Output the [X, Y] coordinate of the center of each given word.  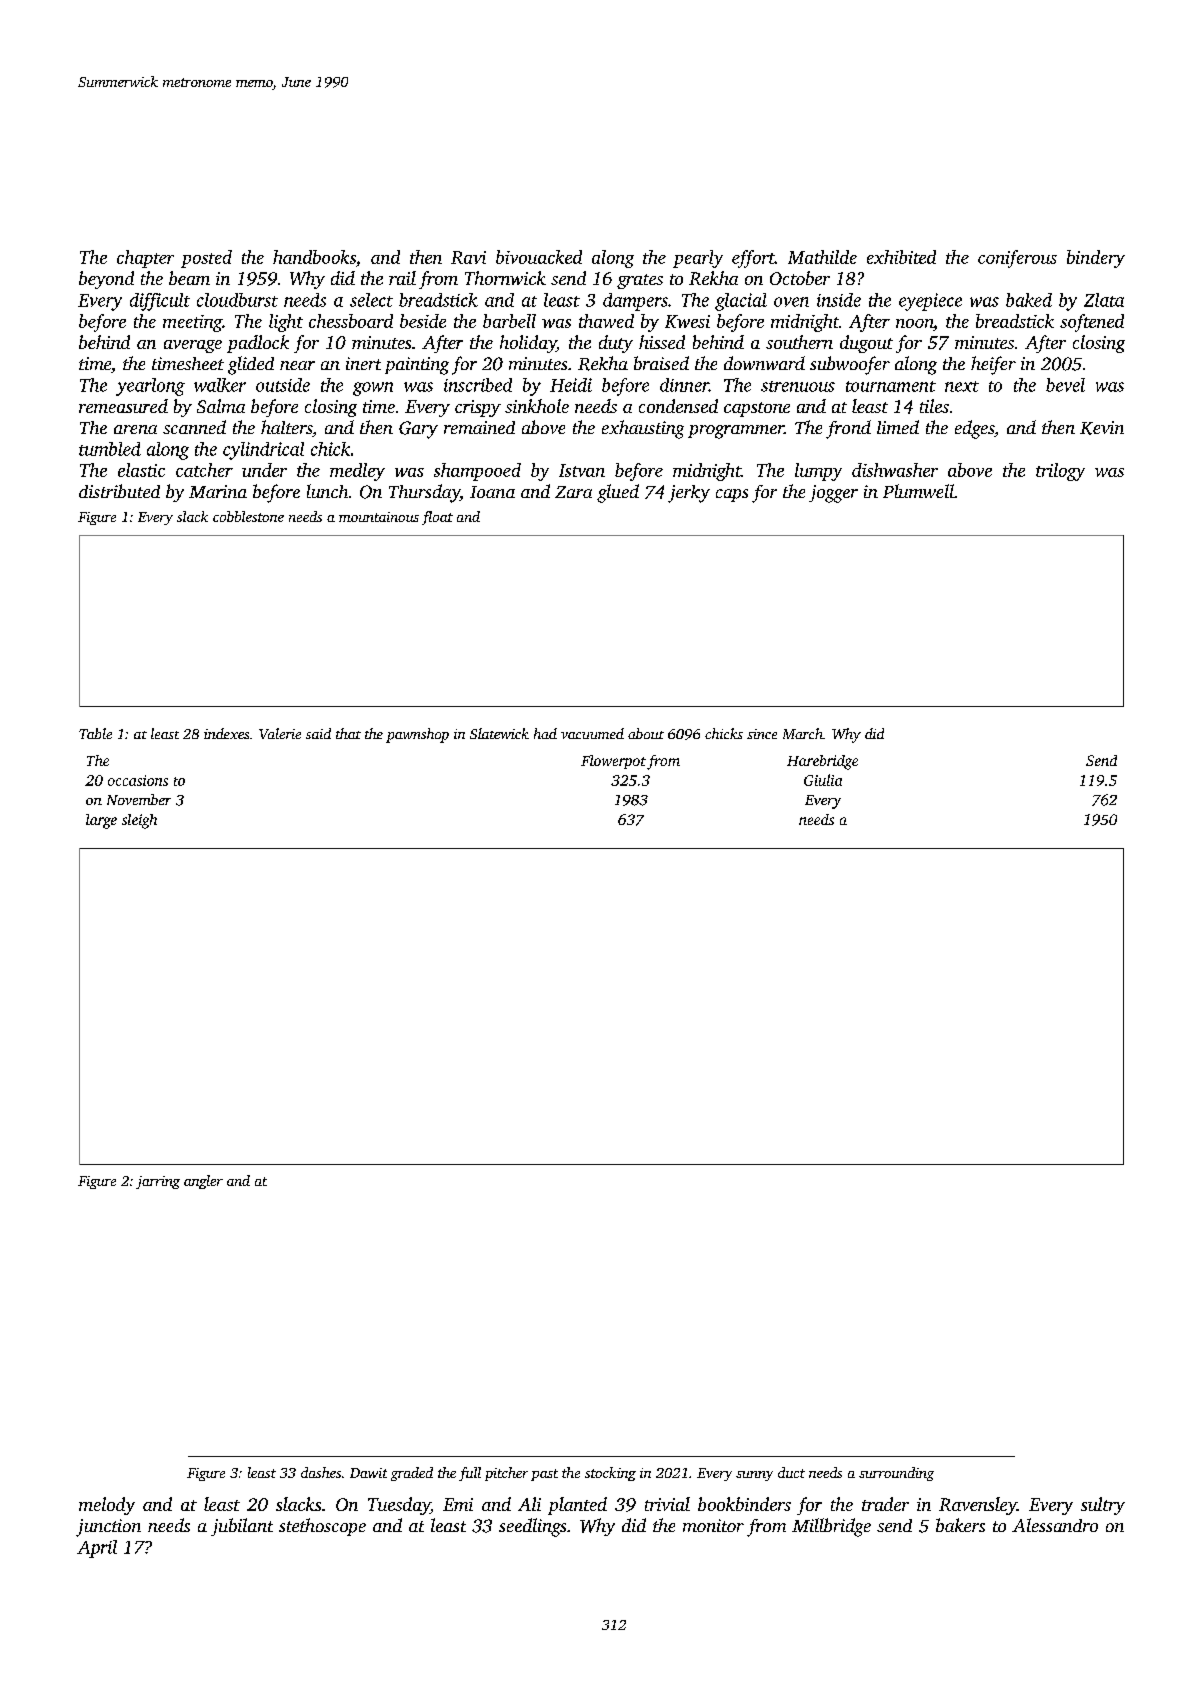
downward [764, 363]
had [545, 733]
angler [203, 1182]
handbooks [314, 257]
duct [791, 1472]
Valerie [280, 733]
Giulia [823, 780]
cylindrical [263, 451]
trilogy [1060, 472]
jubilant [242, 1527]
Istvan [582, 470]
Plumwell [918, 491]
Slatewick [499, 733]
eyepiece [930, 302]
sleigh [139, 821]
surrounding [896, 1474]
